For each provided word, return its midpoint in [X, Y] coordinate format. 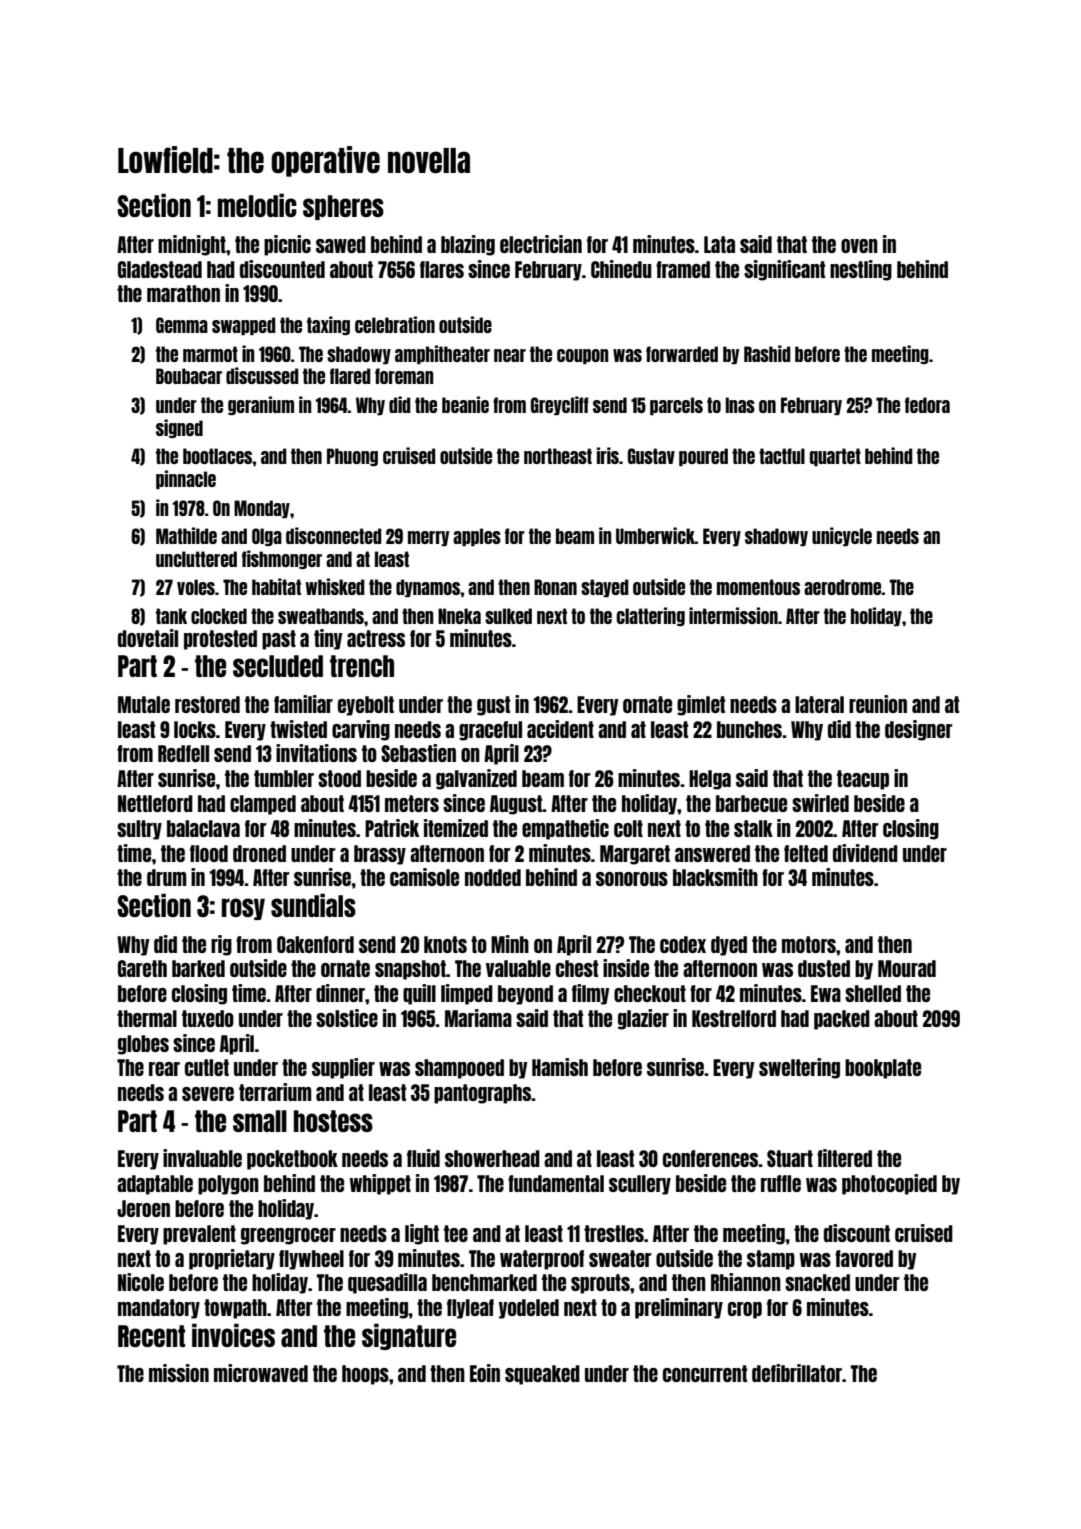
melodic [257, 205]
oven [859, 246]
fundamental [556, 1183]
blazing [468, 245]
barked [198, 968]
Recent [151, 1336]
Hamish [560, 1067]
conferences [710, 1158]
